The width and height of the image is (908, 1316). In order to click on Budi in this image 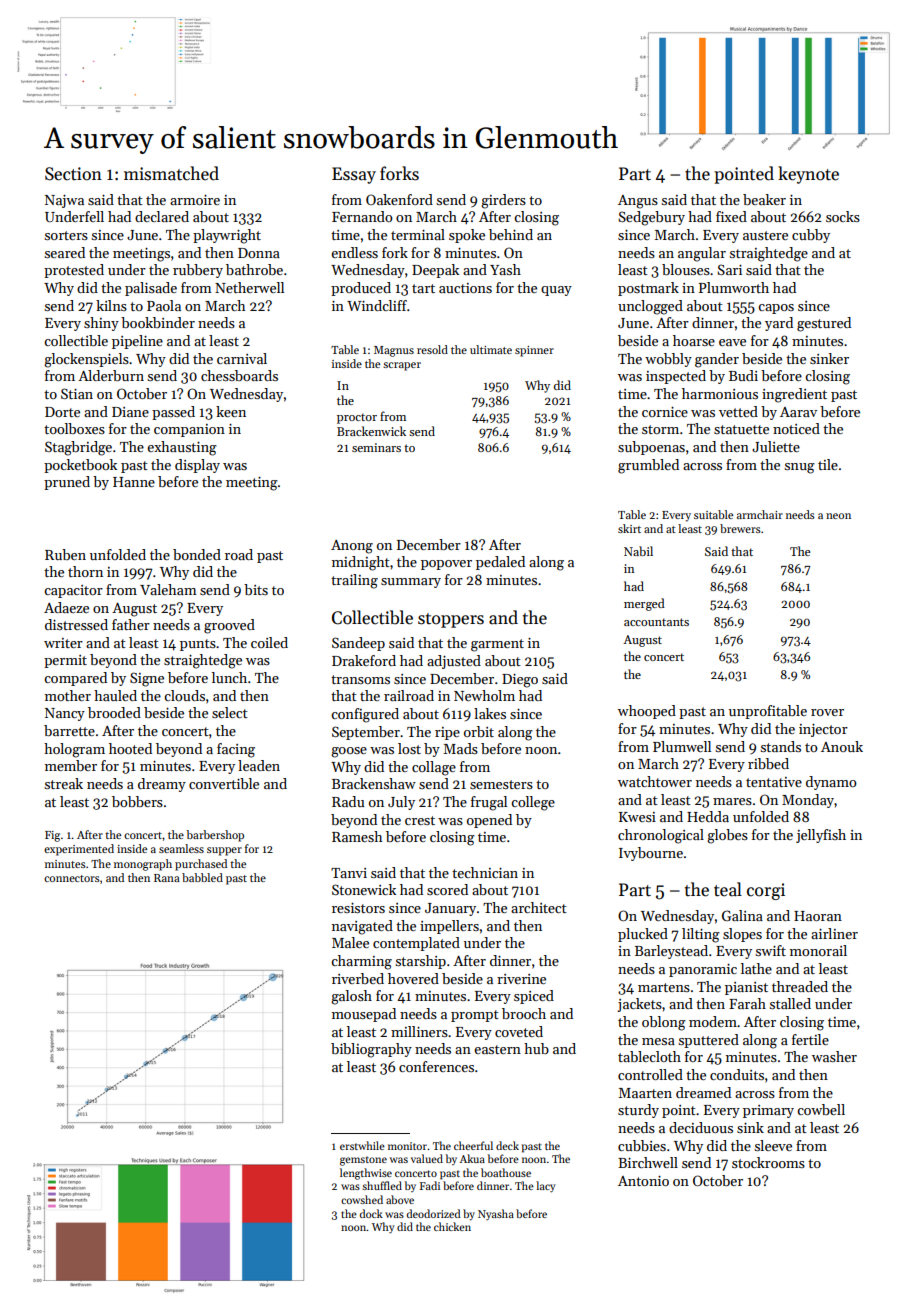, I will do `click(743, 375)`.
